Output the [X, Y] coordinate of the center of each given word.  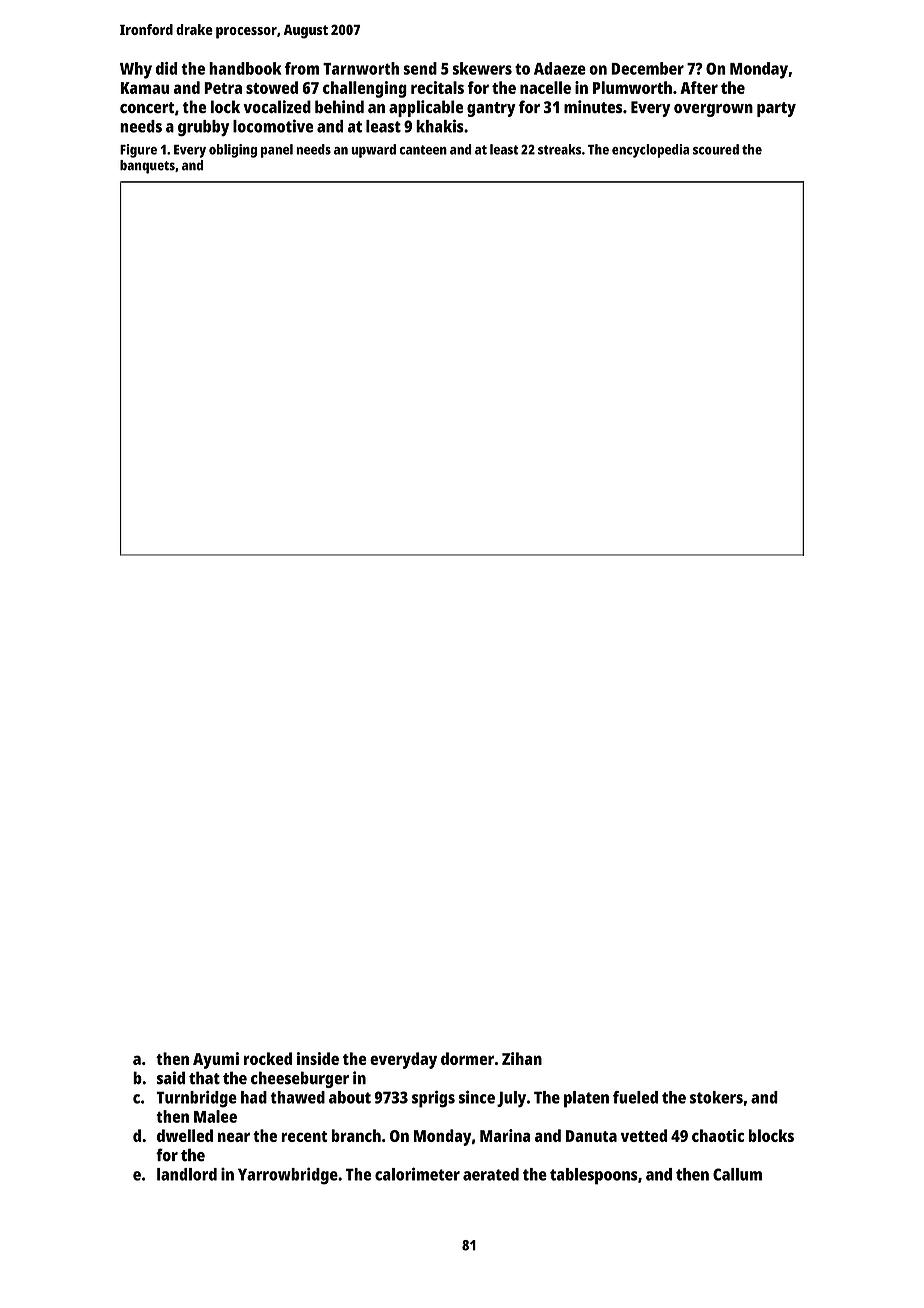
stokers [716, 1097]
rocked [268, 1058]
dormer [467, 1058]
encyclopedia [650, 151]
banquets [147, 167]
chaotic [718, 1135]
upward [373, 151]
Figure [138, 151]
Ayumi [216, 1060]
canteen [423, 150]
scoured [716, 149]
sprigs [433, 1099]
